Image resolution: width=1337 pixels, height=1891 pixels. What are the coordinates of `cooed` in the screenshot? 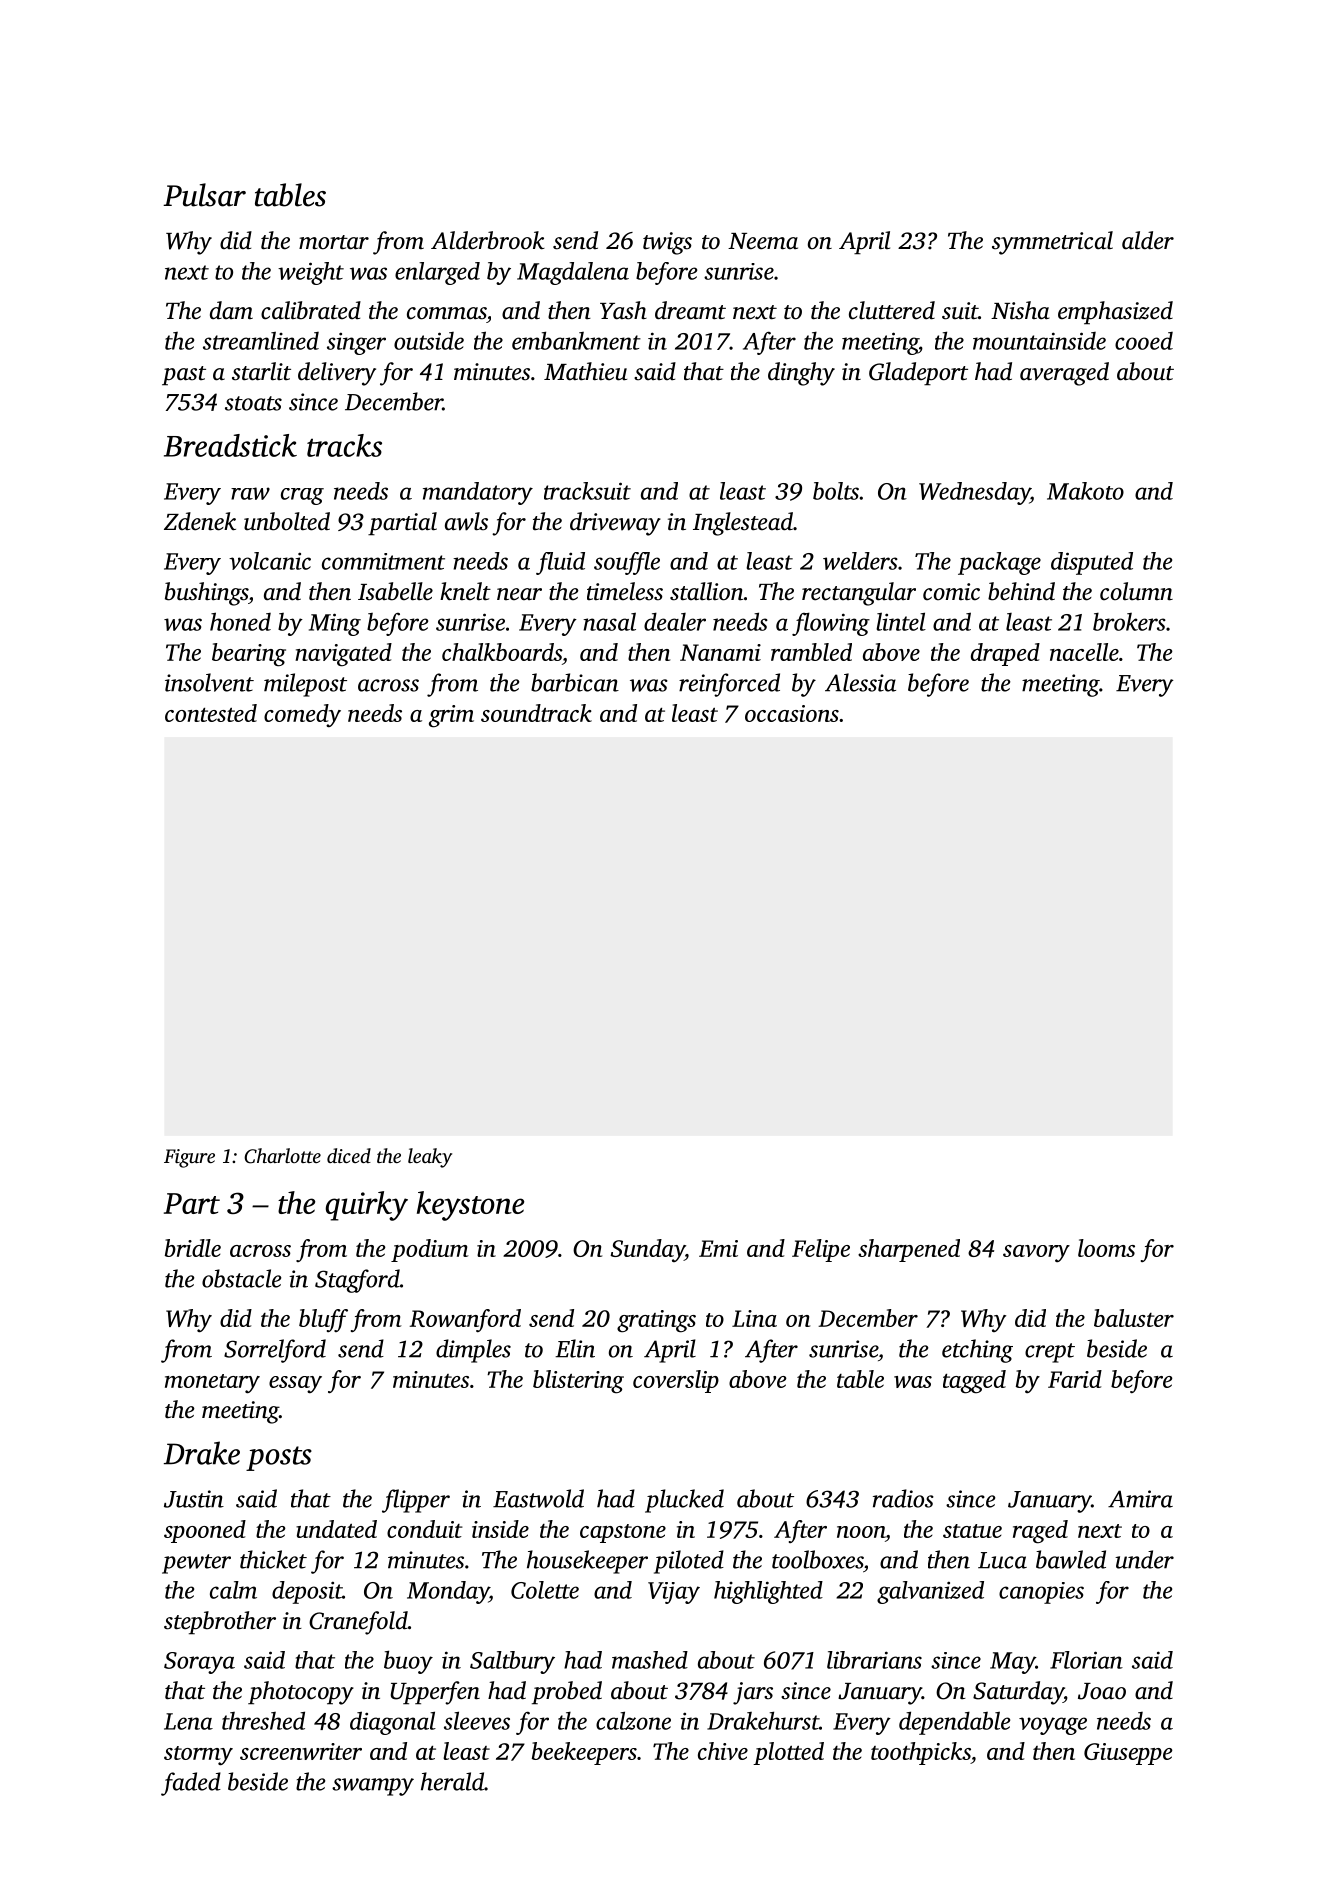 It's located at (1144, 341).
